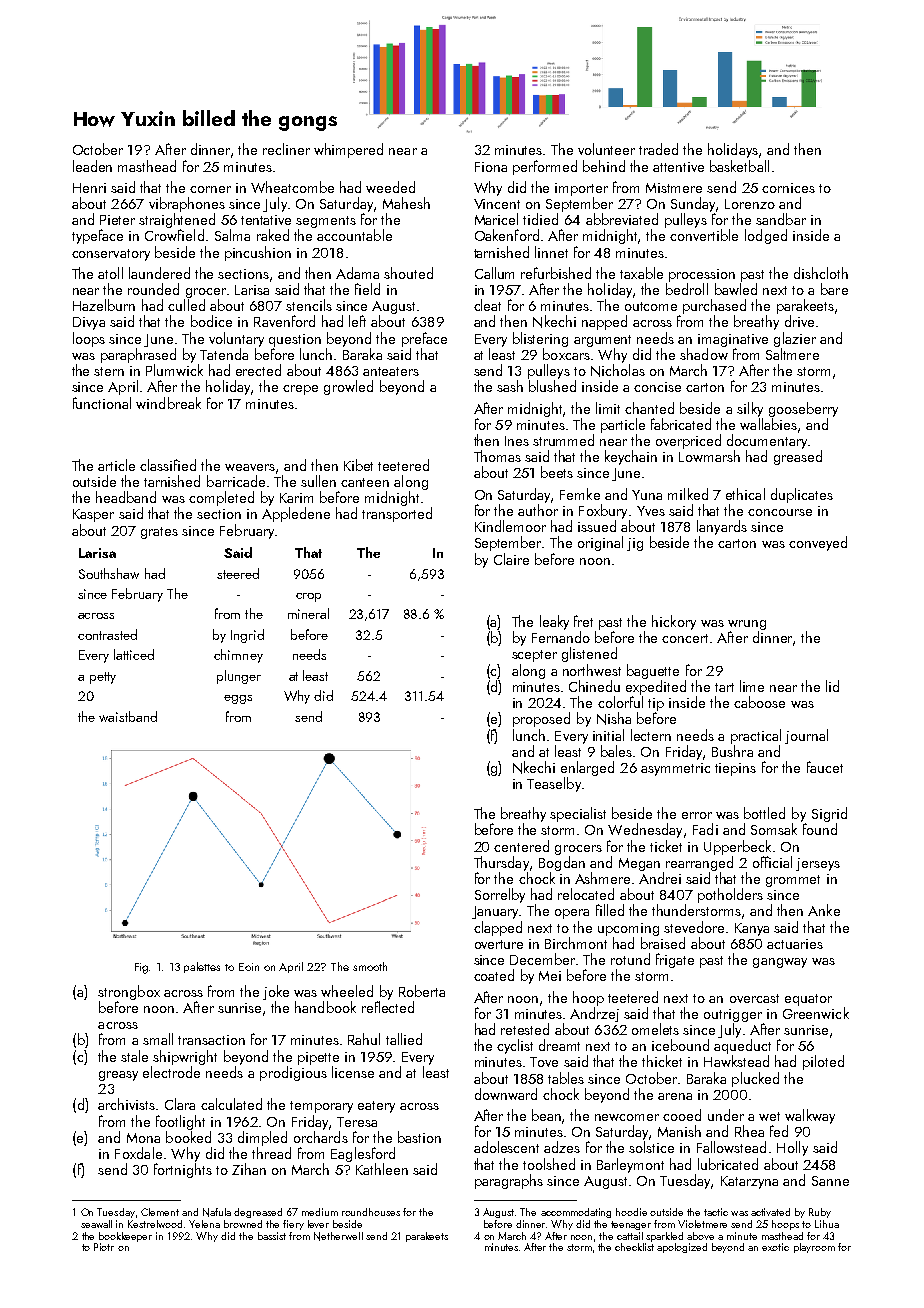  What do you see at coordinates (766, 236) in the document?
I see `lodged` at bounding box center [766, 236].
